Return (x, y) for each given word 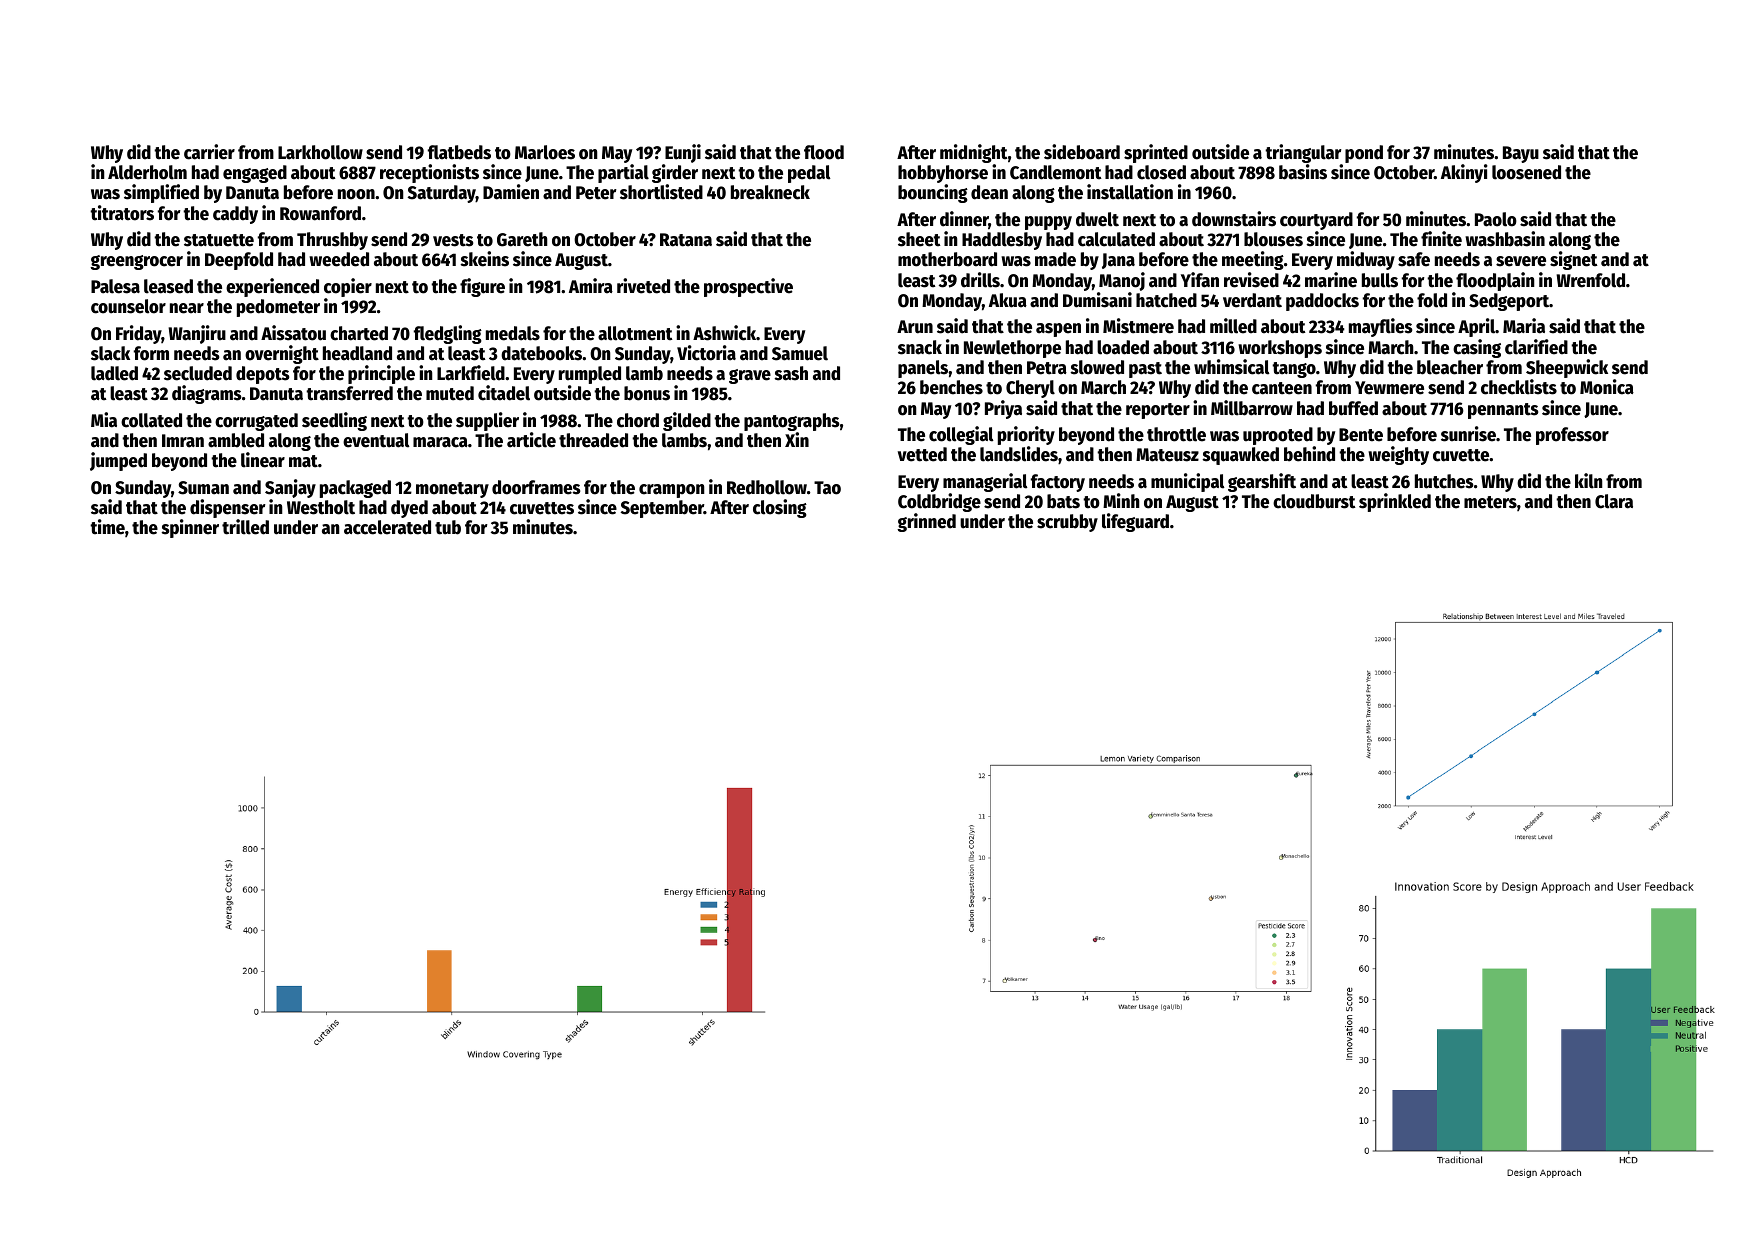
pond (1364, 154)
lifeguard (1135, 522)
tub (448, 527)
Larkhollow (320, 152)
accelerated (387, 527)
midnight (974, 153)
